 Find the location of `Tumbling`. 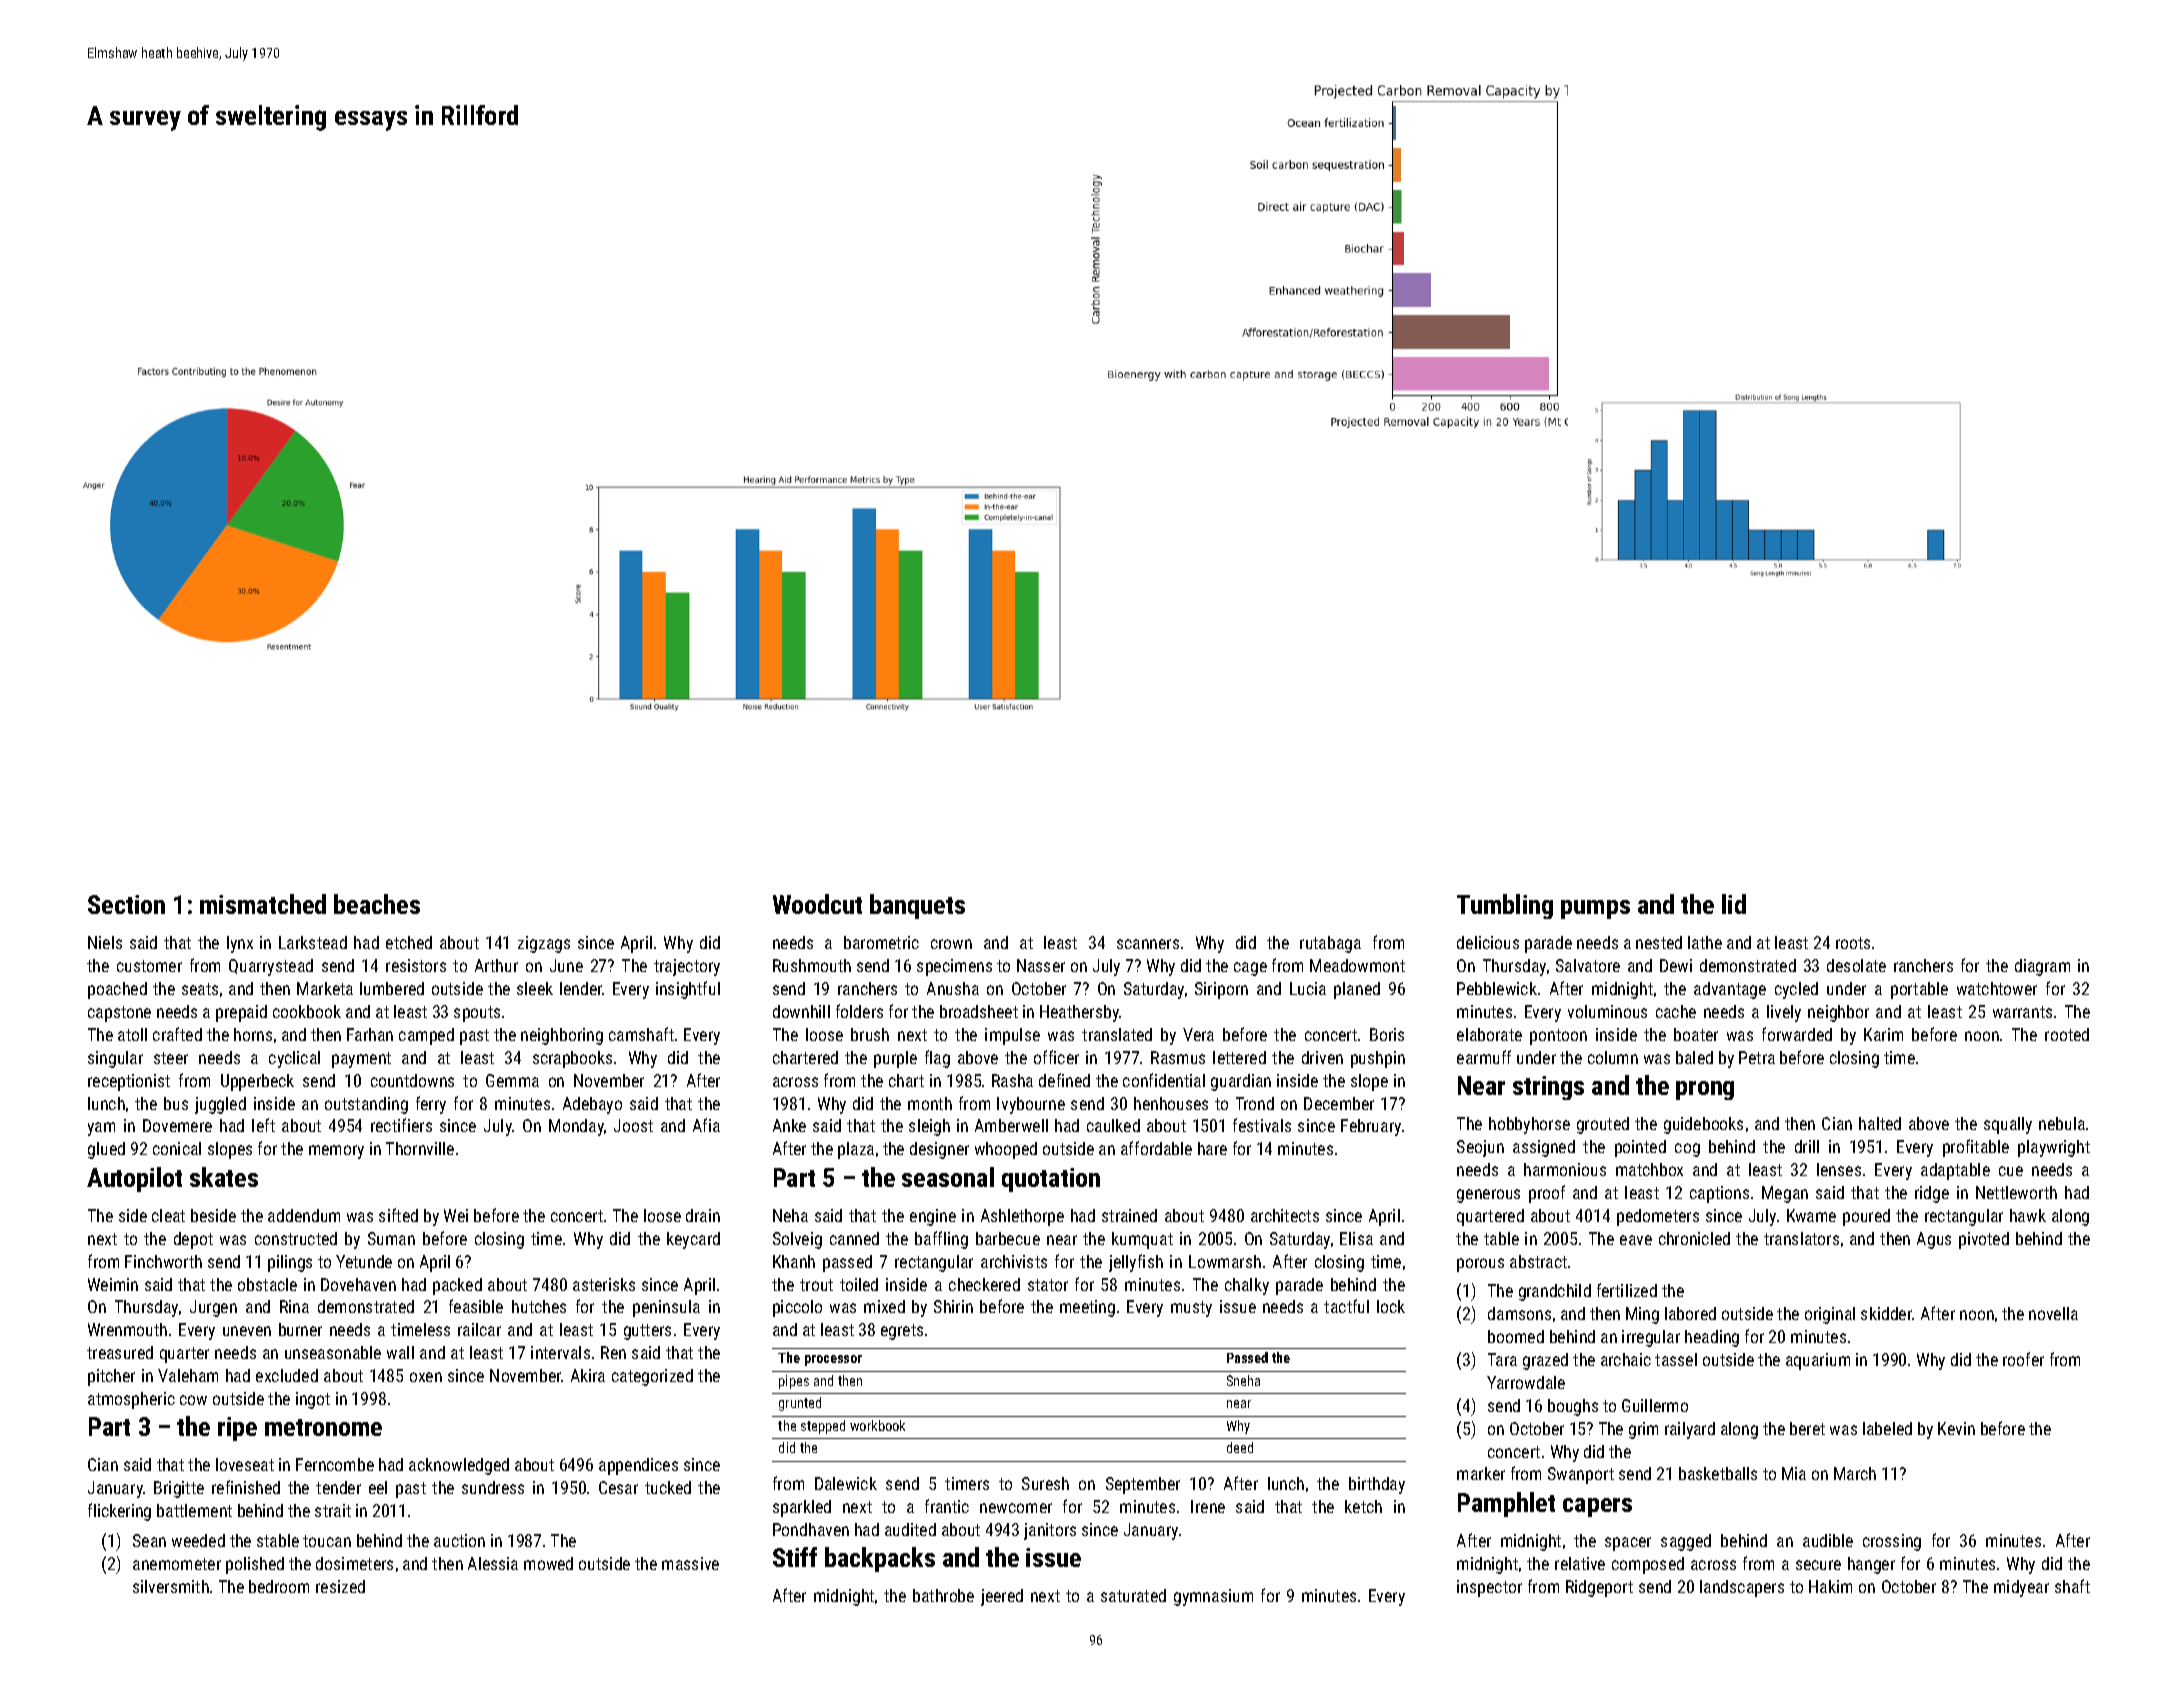

Tumbling is located at coordinates (1505, 906).
